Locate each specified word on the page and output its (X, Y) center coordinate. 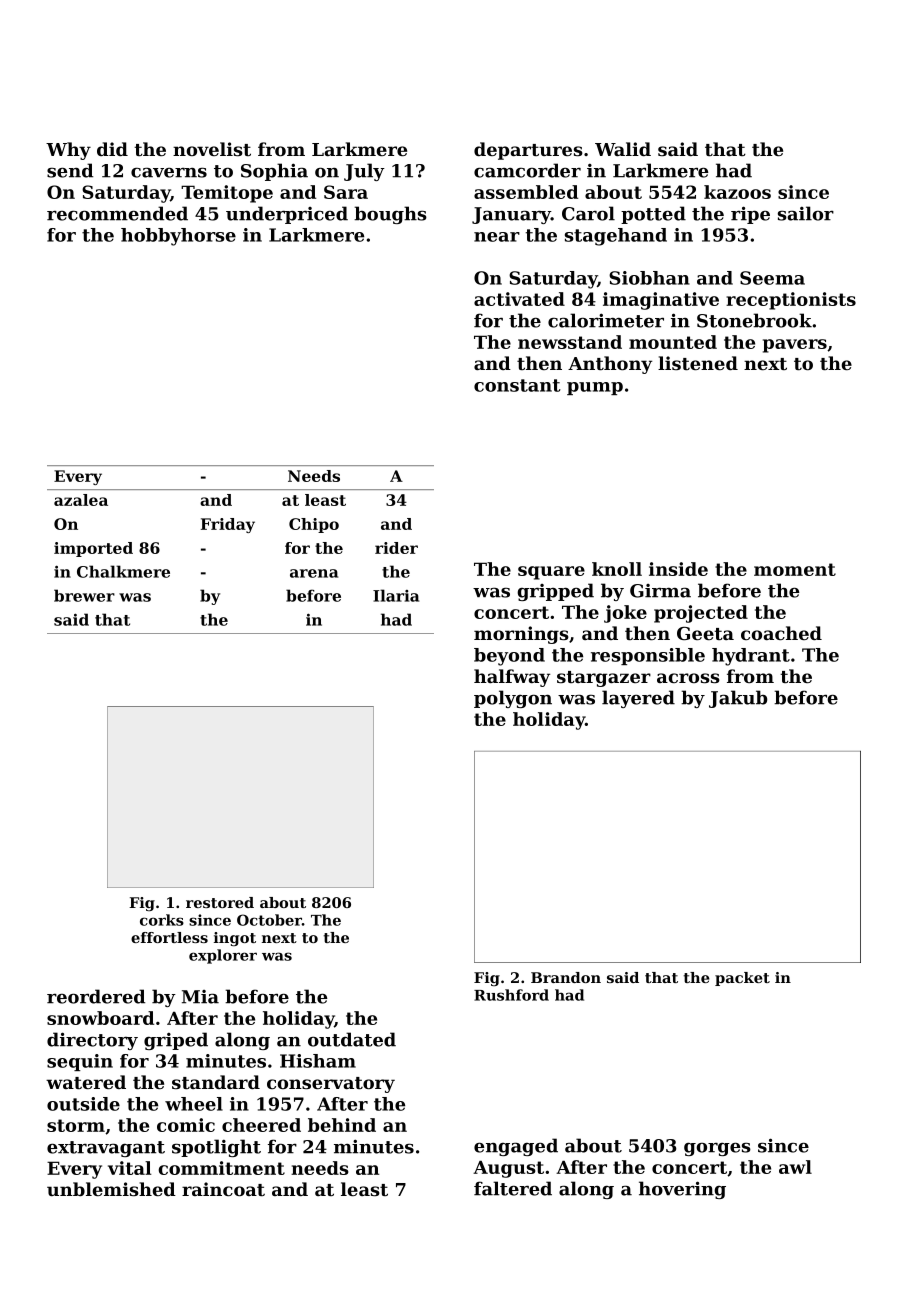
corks (162, 920)
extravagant (106, 1149)
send (70, 170)
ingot (235, 939)
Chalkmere (123, 571)
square (551, 573)
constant (517, 385)
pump (595, 388)
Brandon (566, 977)
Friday (228, 525)
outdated (352, 1039)
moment (795, 569)
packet (742, 979)
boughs (390, 215)
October (269, 920)
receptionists (791, 301)
